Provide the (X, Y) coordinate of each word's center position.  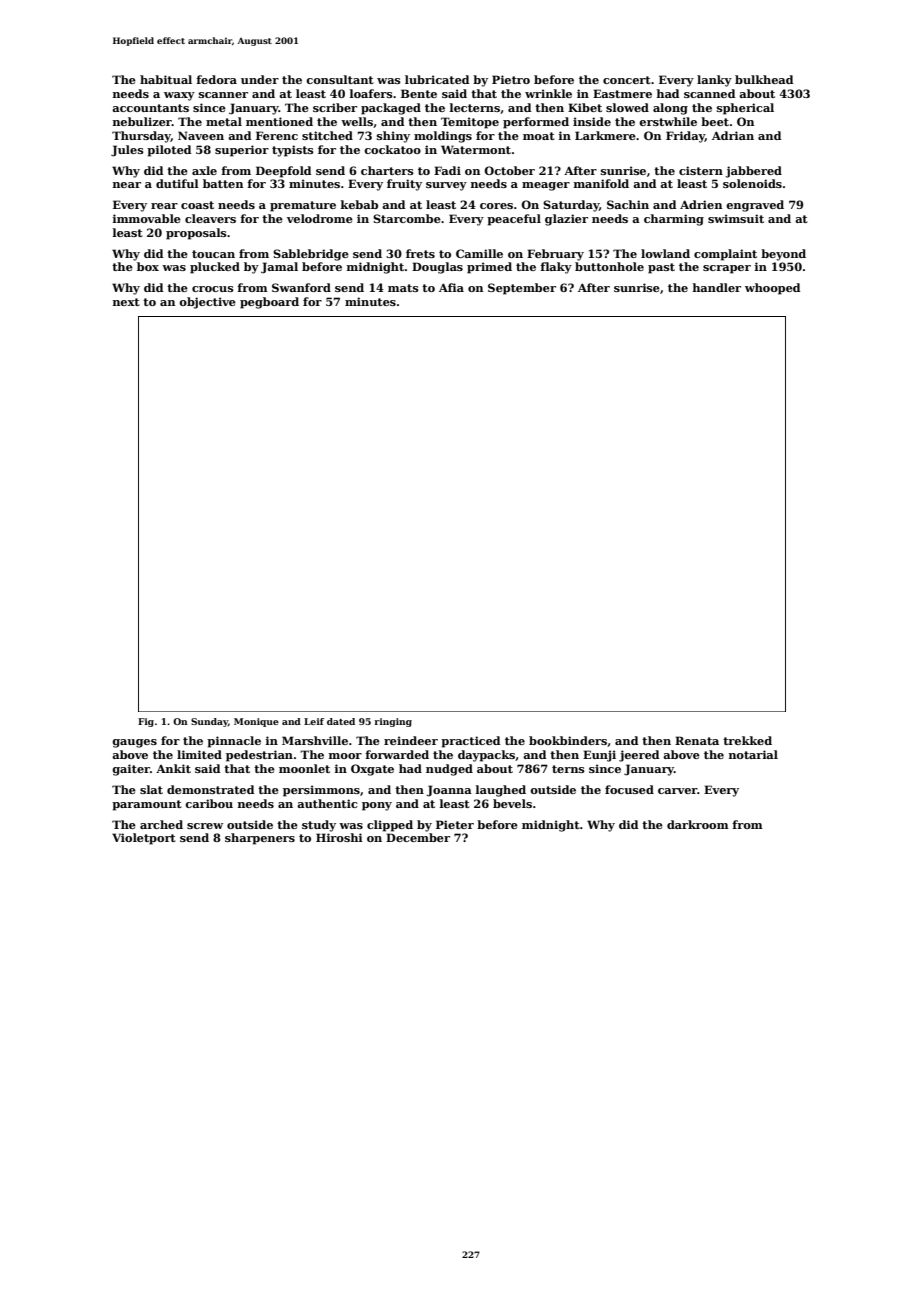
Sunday (209, 722)
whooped (772, 289)
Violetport (144, 839)
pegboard (269, 303)
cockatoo (392, 149)
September (522, 289)
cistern (701, 170)
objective (207, 303)
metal (224, 121)
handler (717, 287)
